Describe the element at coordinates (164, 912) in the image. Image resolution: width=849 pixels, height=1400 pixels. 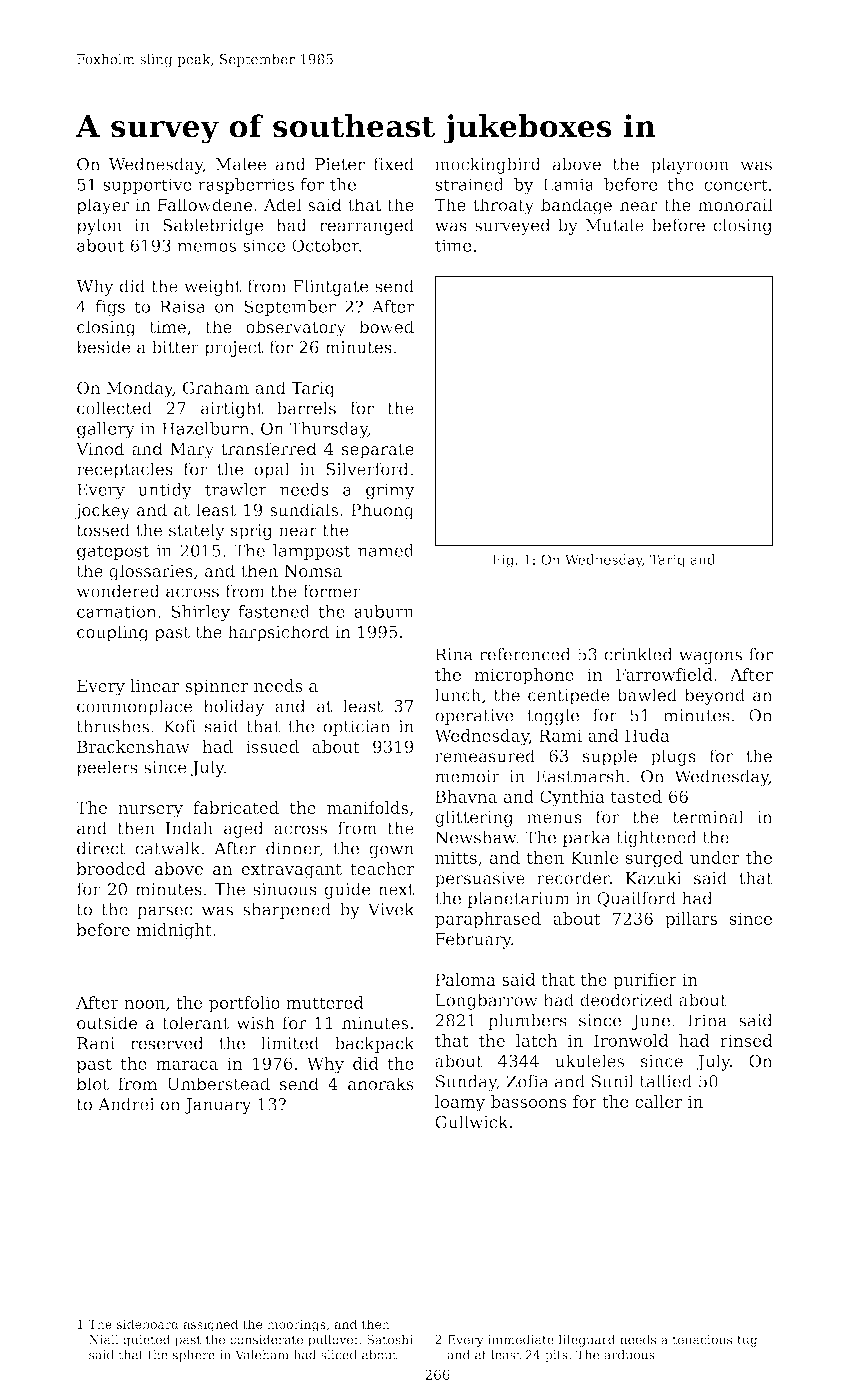
I see `parsec` at that location.
